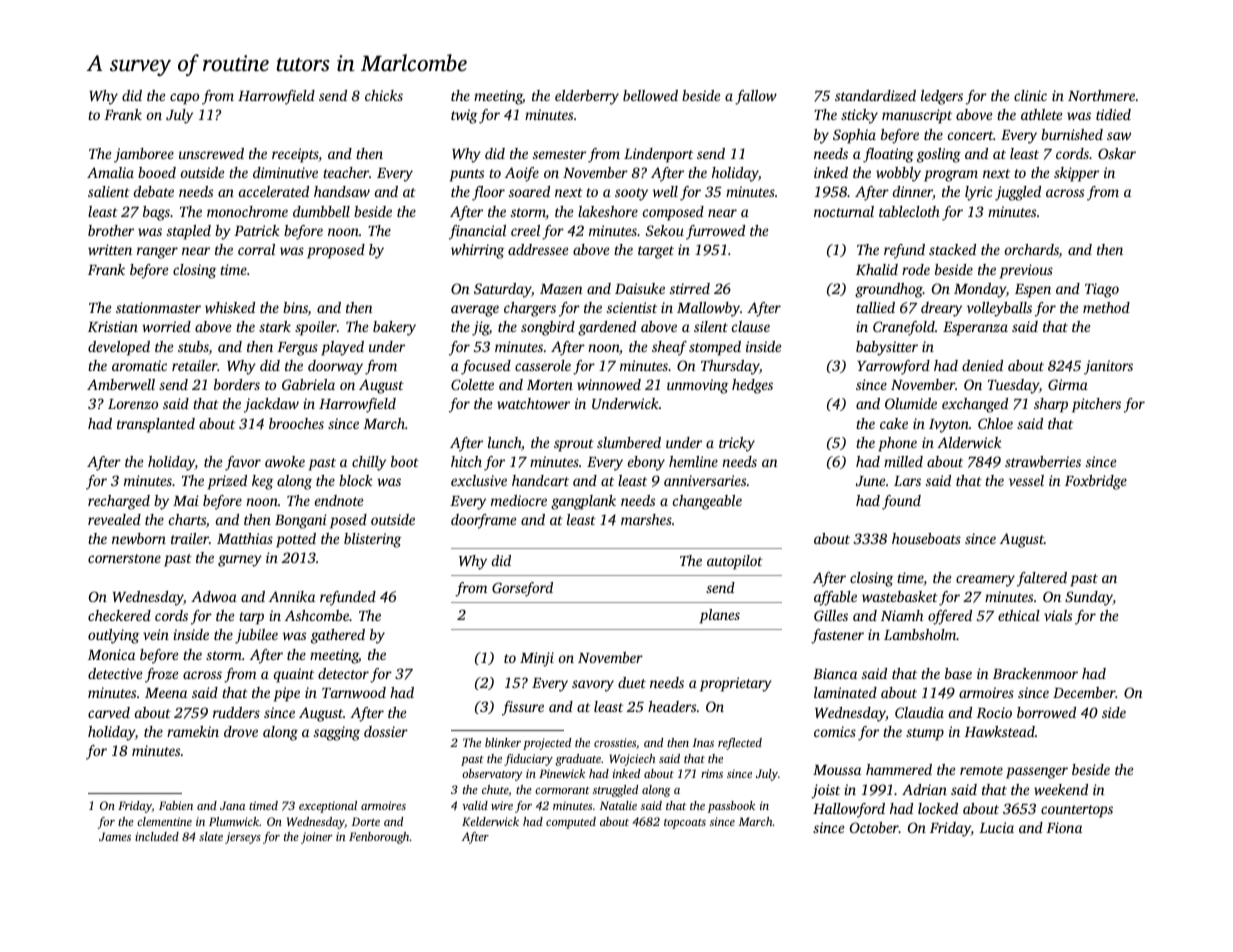 Image resolution: width=1233 pixels, height=952 pixels. What do you see at coordinates (561, 289) in the document?
I see `Mazen` at bounding box center [561, 289].
